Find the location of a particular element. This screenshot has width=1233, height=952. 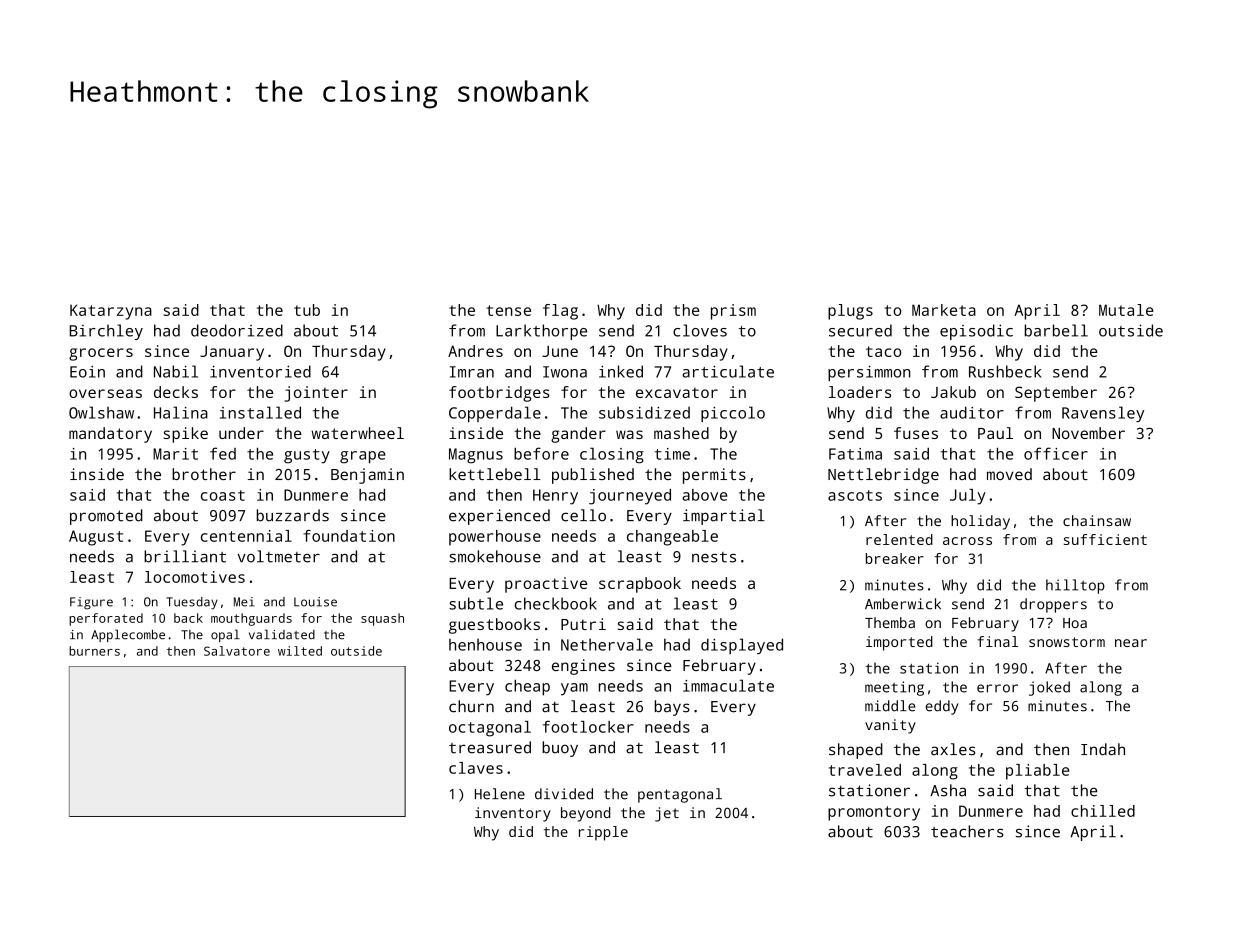

tense is located at coordinates (508, 310).
